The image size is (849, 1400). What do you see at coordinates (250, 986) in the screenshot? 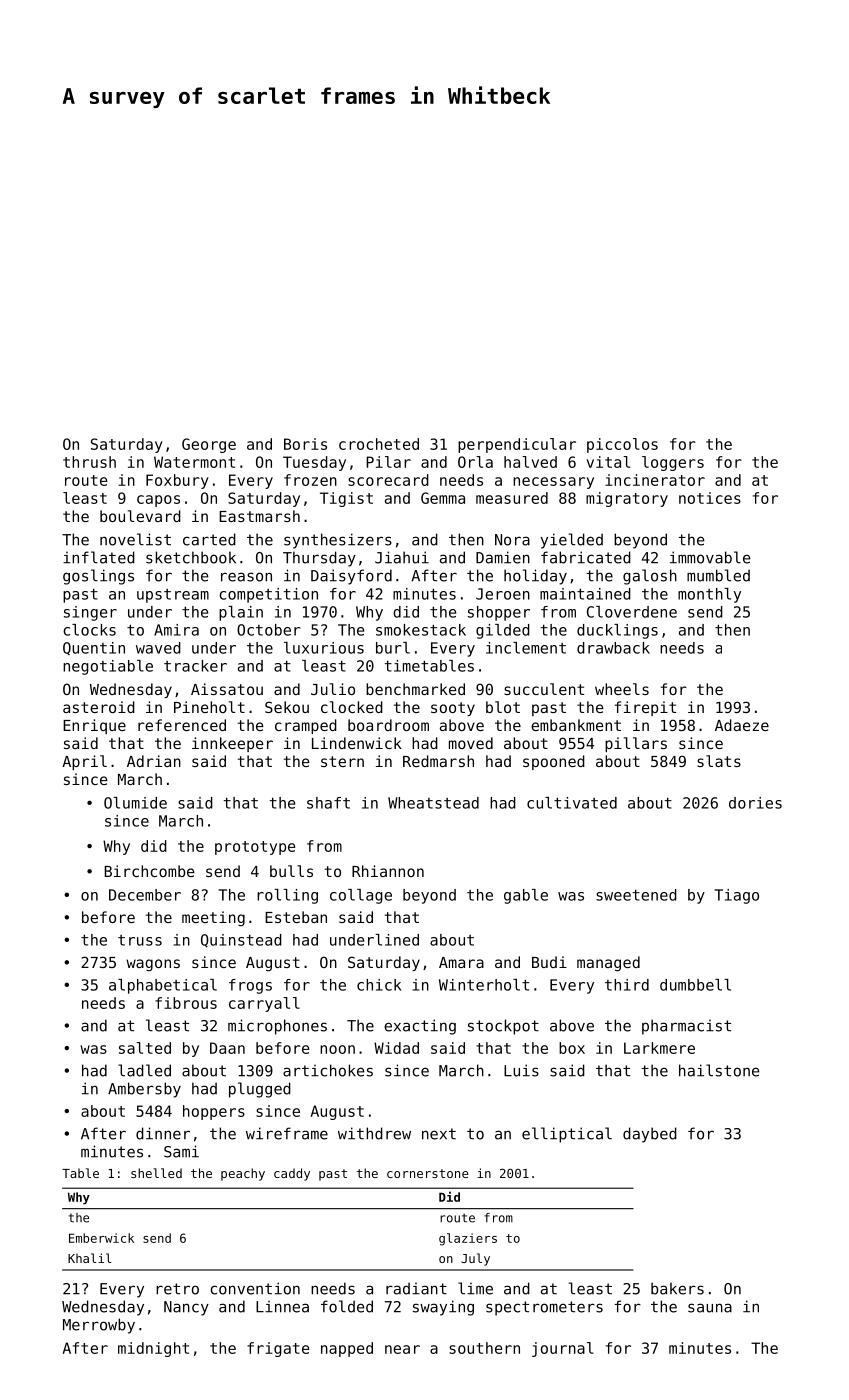
I see `frogs` at bounding box center [250, 986].
